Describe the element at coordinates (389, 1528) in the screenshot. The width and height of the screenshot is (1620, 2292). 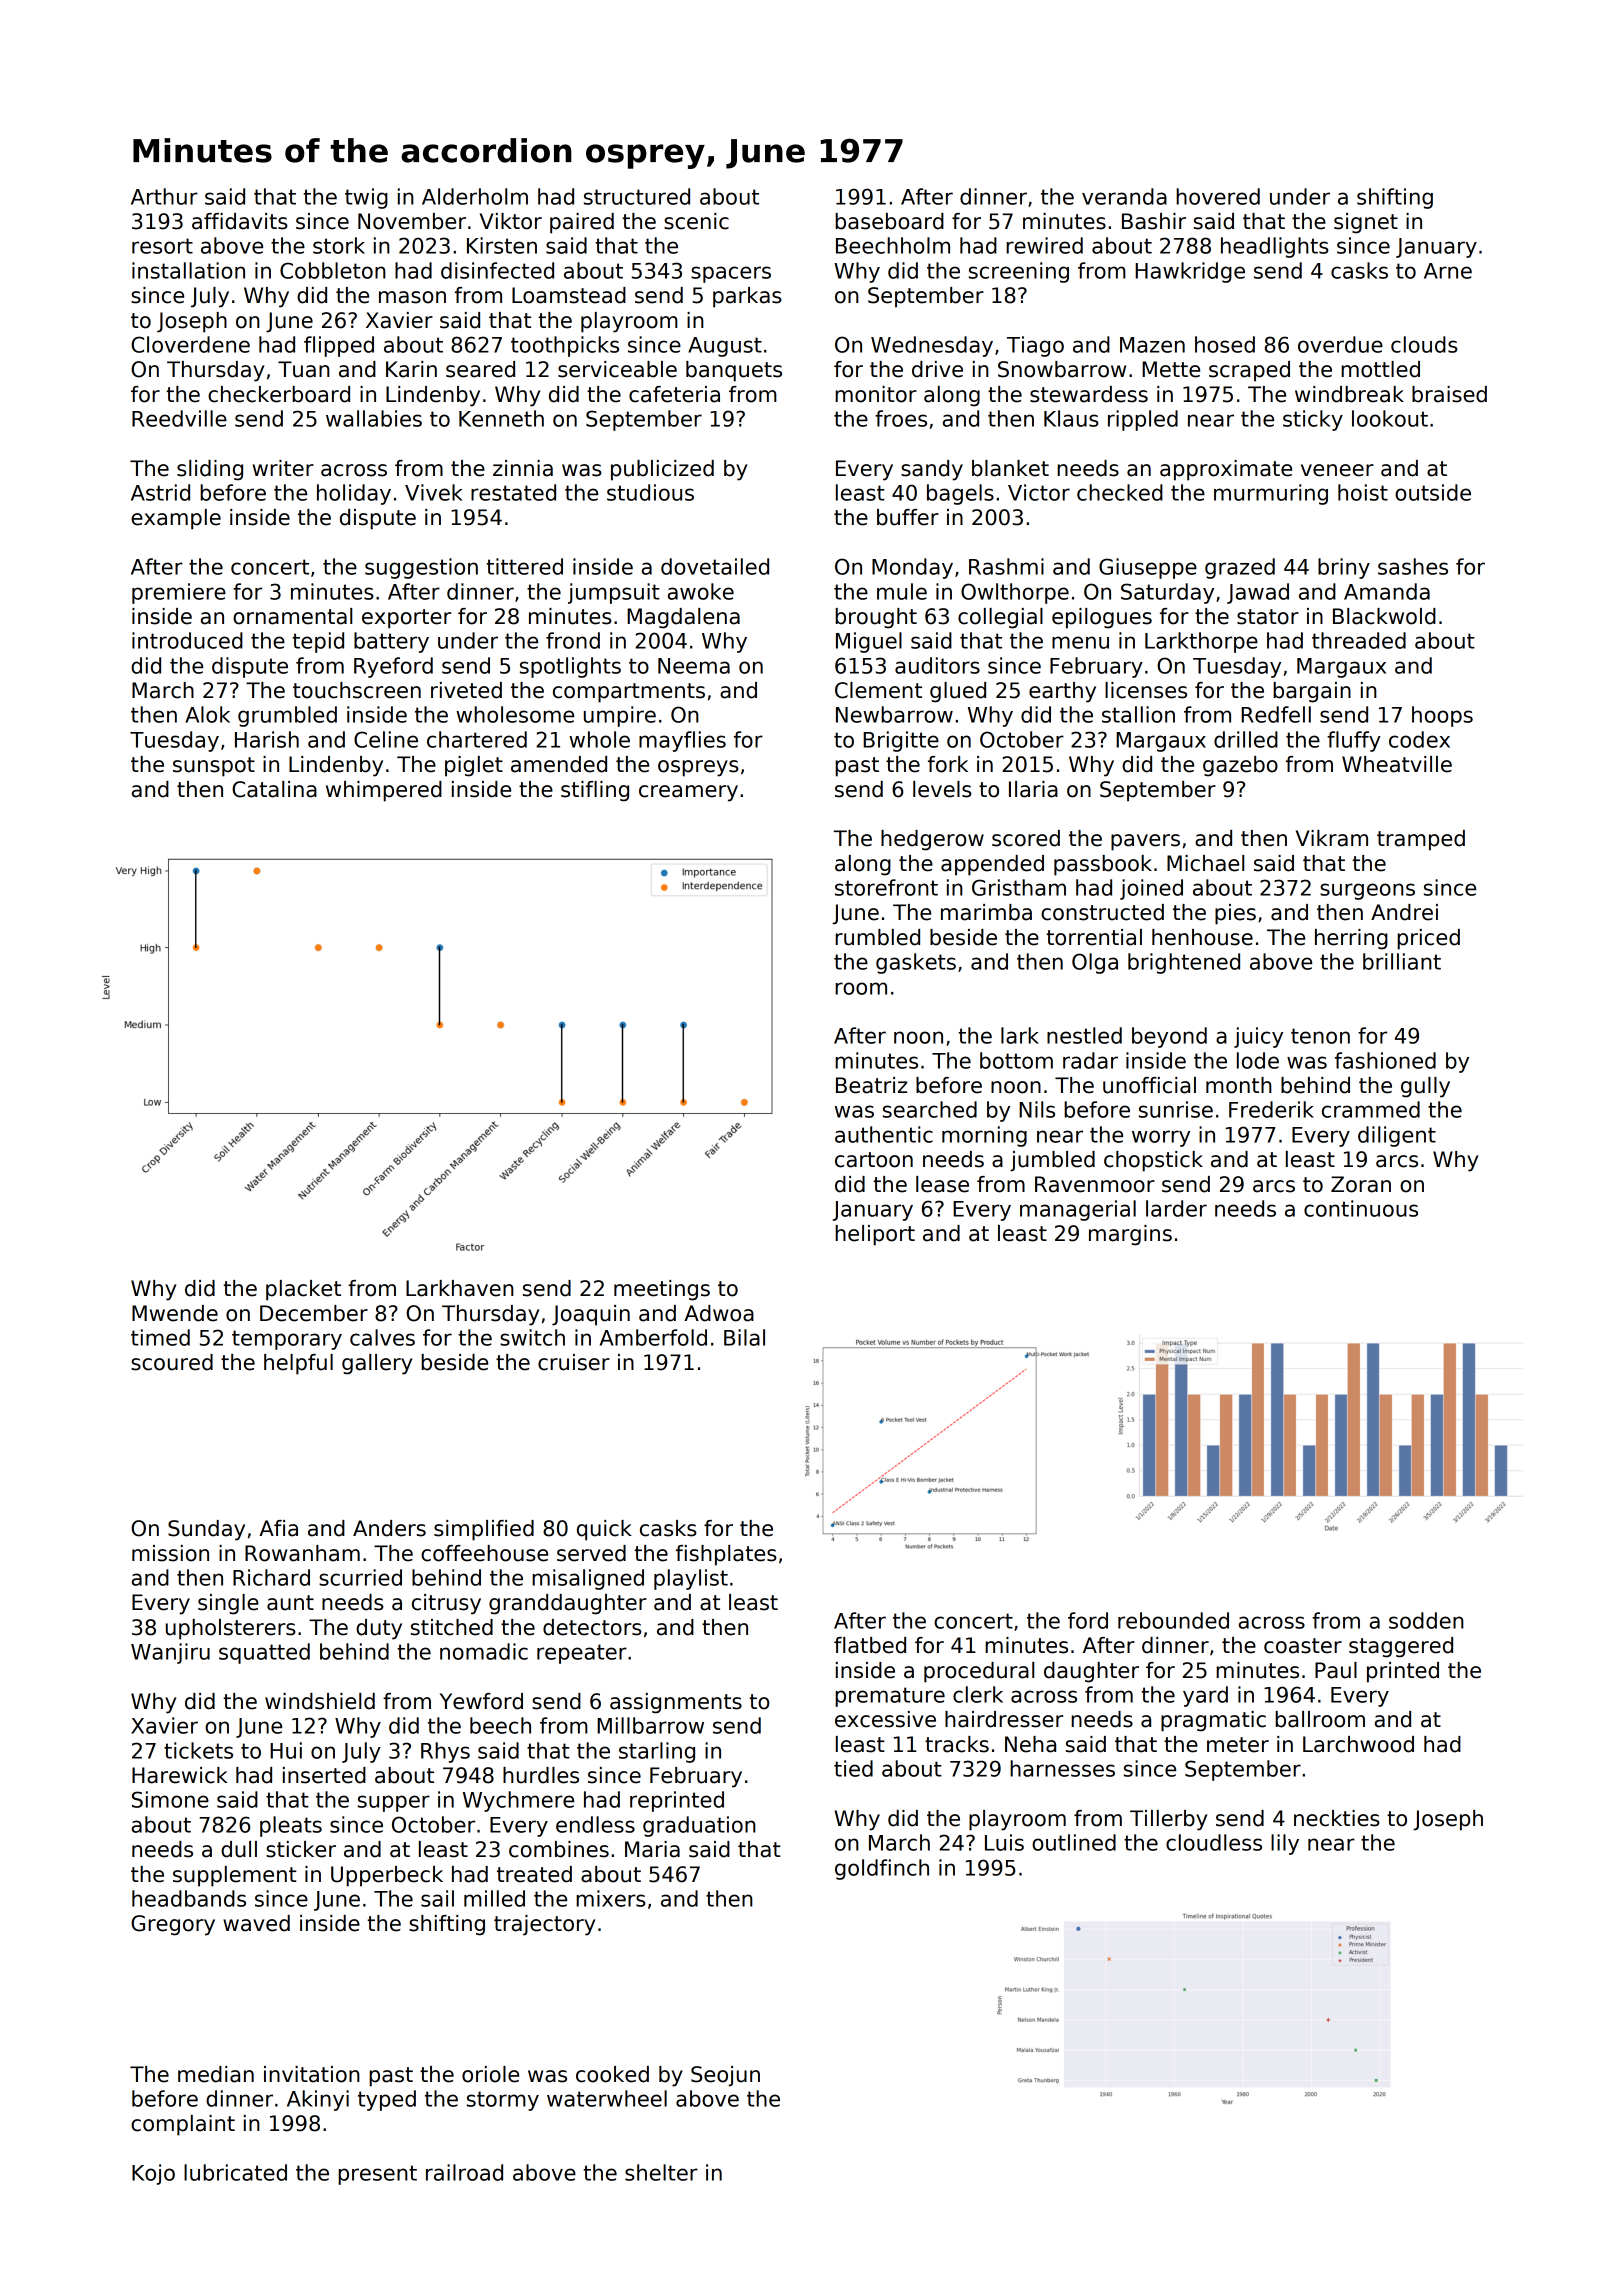
I see `Anders` at that location.
